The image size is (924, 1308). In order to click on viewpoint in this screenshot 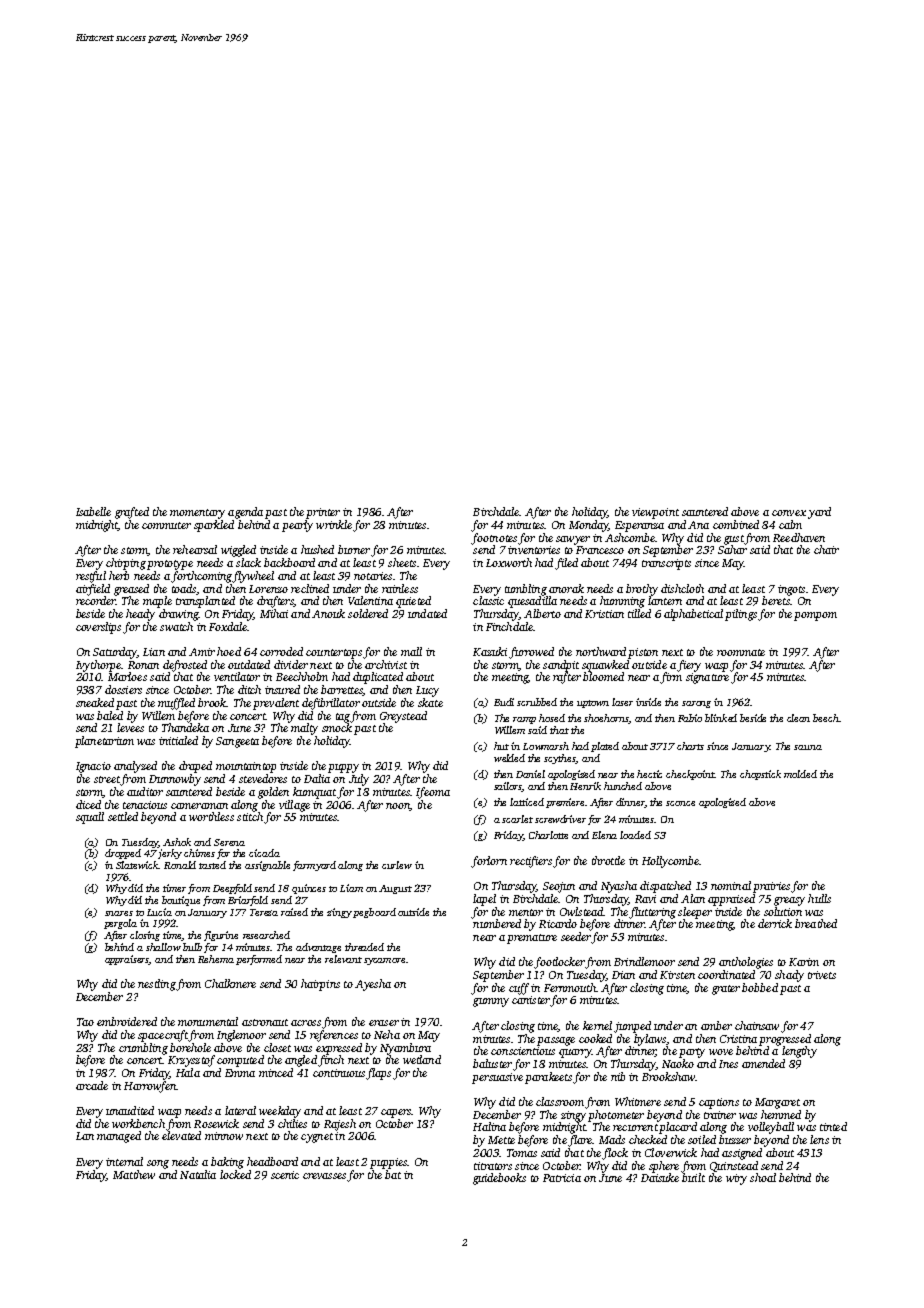, I will do `click(655, 513)`.
